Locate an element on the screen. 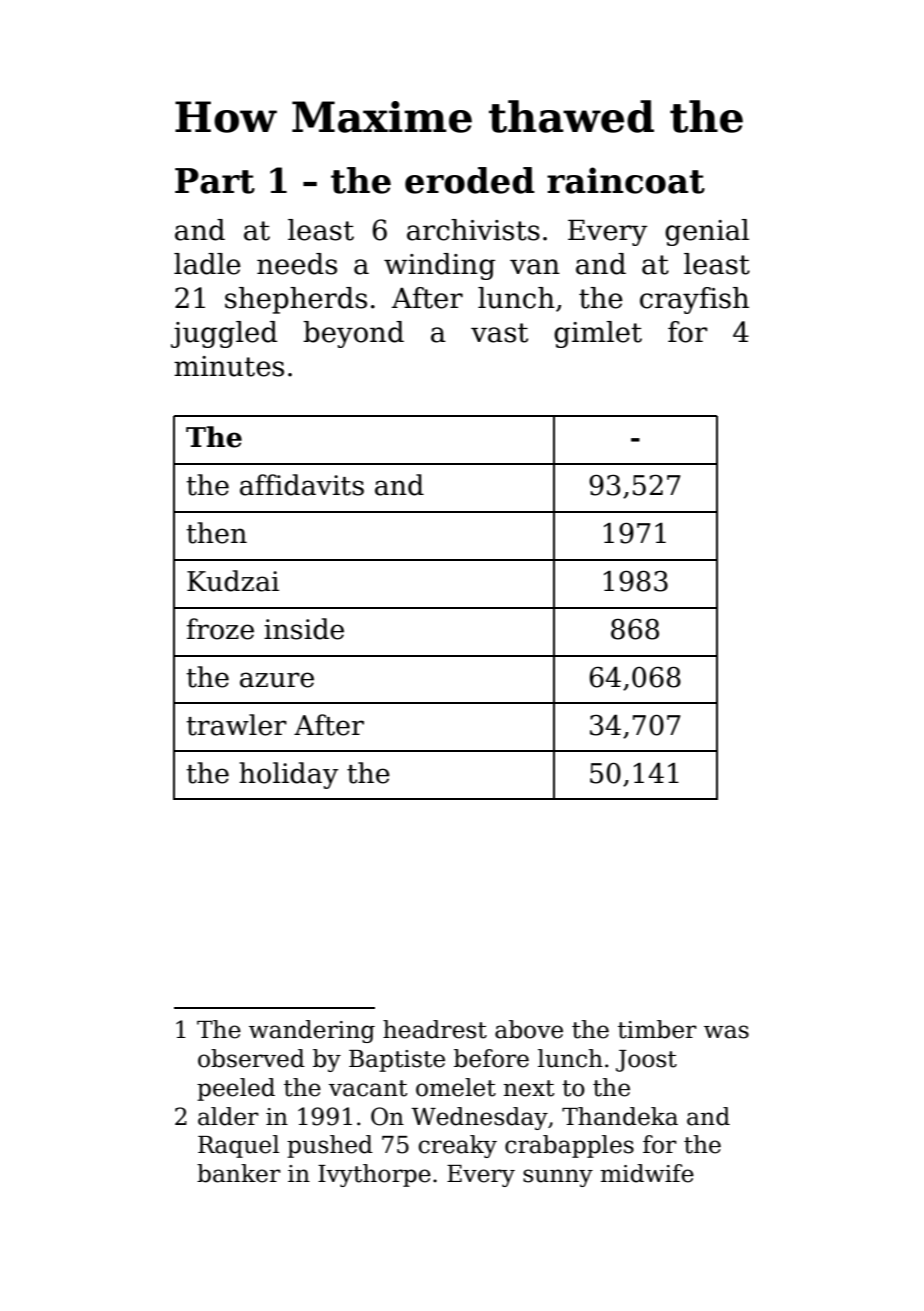 The width and height of the screenshot is (924, 1311). was is located at coordinates (726, 1032).
